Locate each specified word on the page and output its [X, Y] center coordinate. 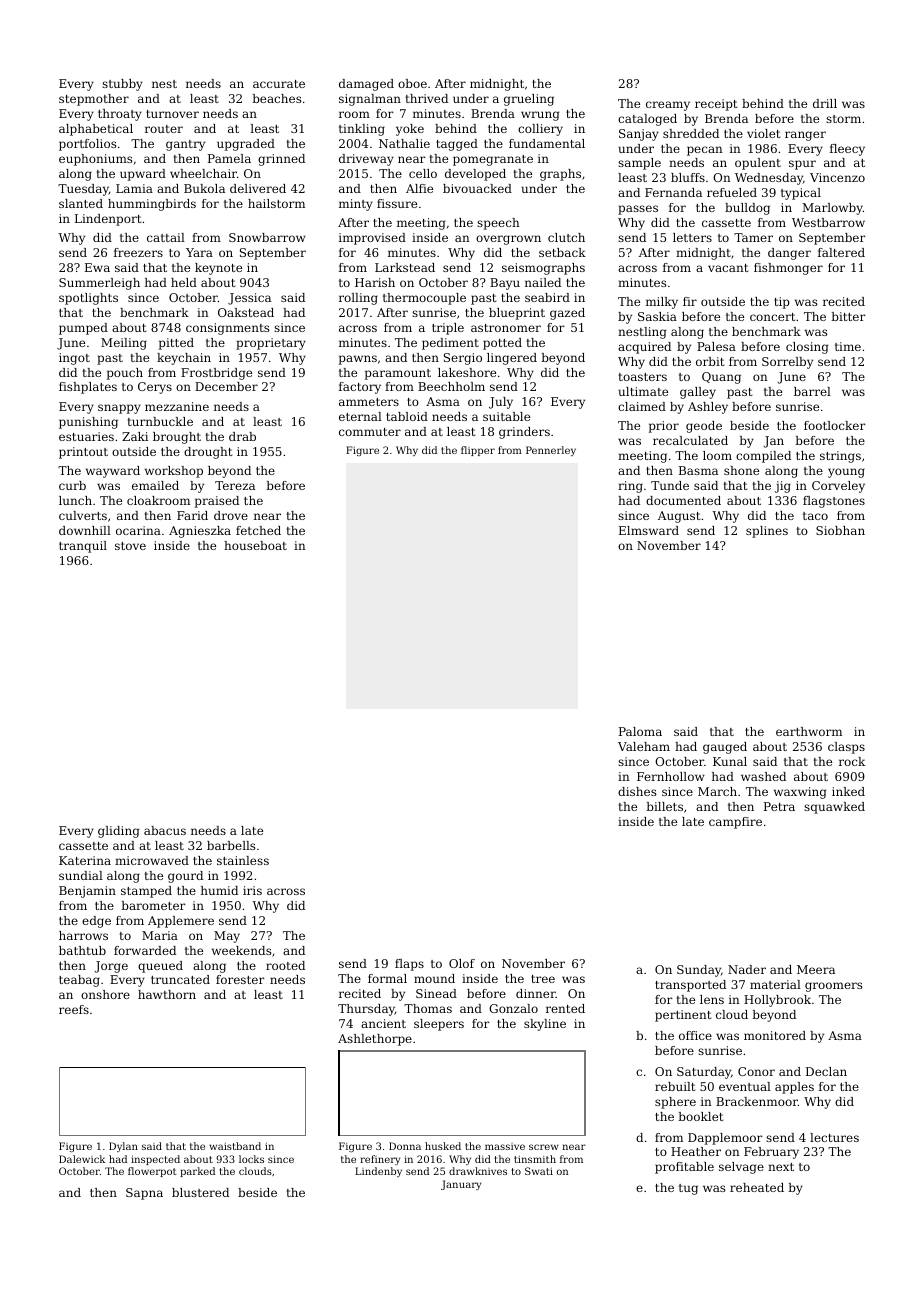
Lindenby [378, 1172]
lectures [834, 1137]
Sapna [144, 1194]
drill [825, 103]
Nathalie [404, 143]
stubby [122, 85]
